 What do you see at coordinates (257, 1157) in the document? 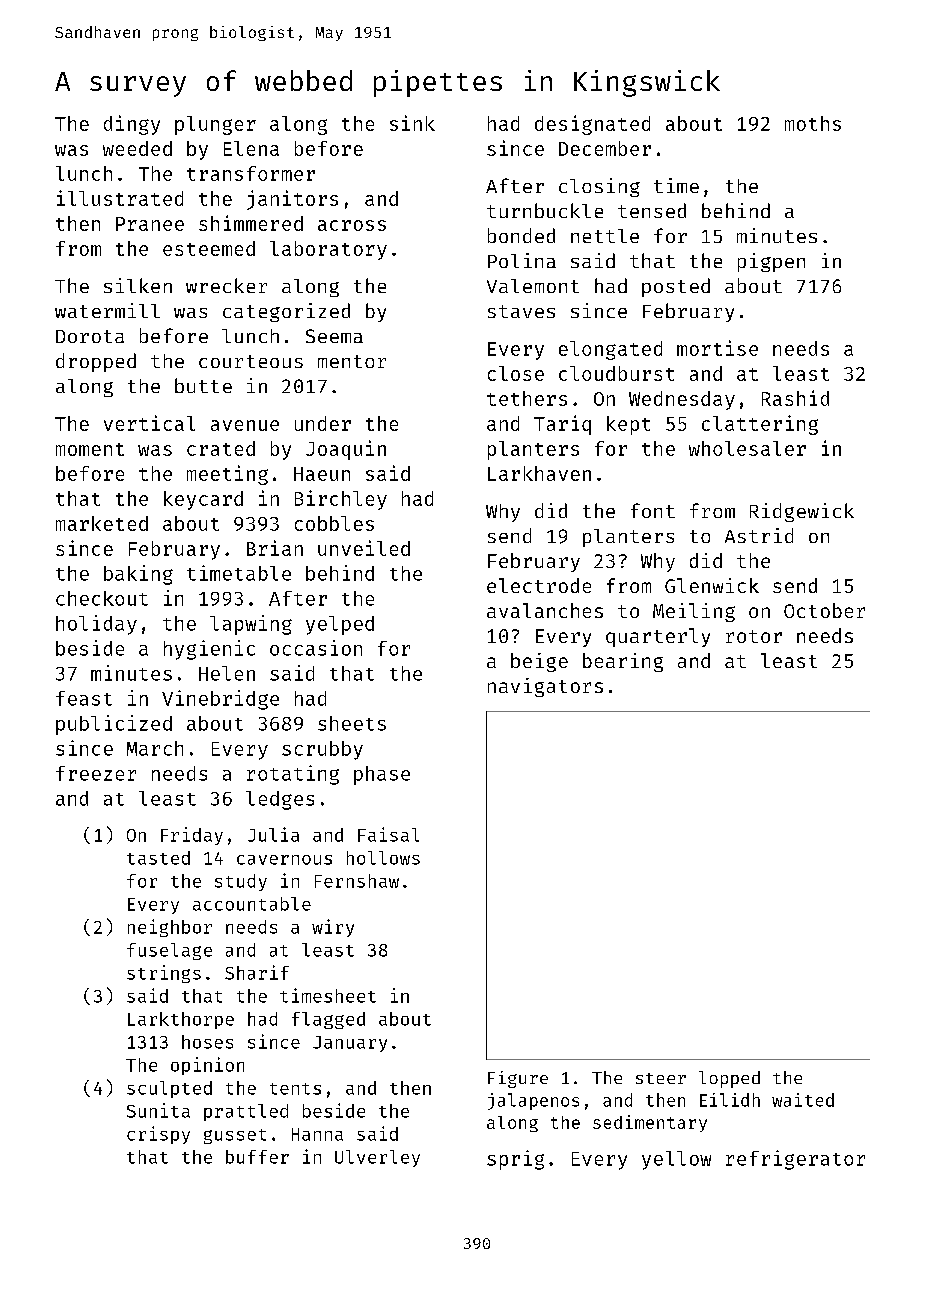
I see `buffer` at bounding box center [257, 1157].
